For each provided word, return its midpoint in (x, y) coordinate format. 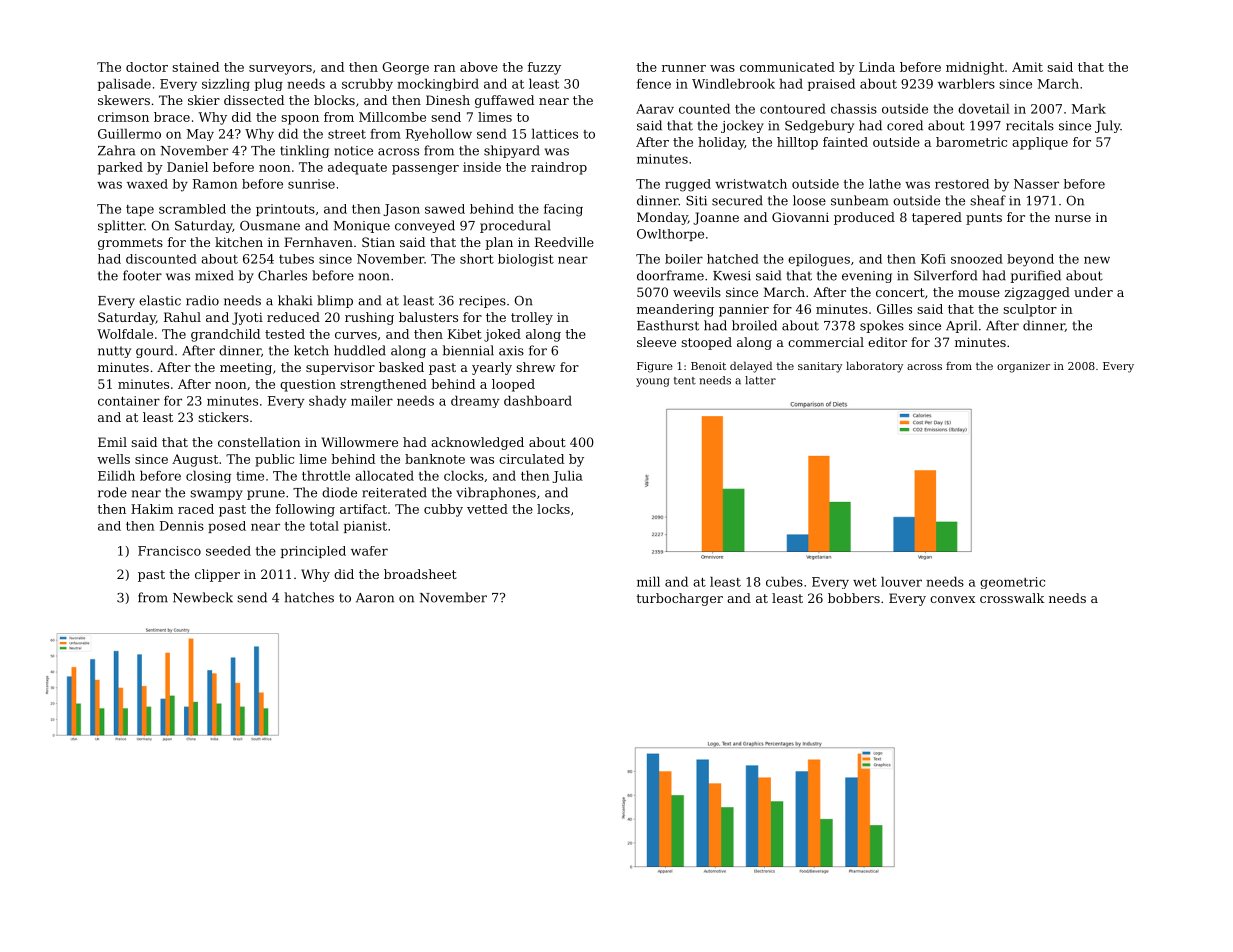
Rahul (182, 317)
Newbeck (203, 597)
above (479, 67)
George (405, 68)
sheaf (988, 200)
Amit (1027, 67)
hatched (733, 259)
